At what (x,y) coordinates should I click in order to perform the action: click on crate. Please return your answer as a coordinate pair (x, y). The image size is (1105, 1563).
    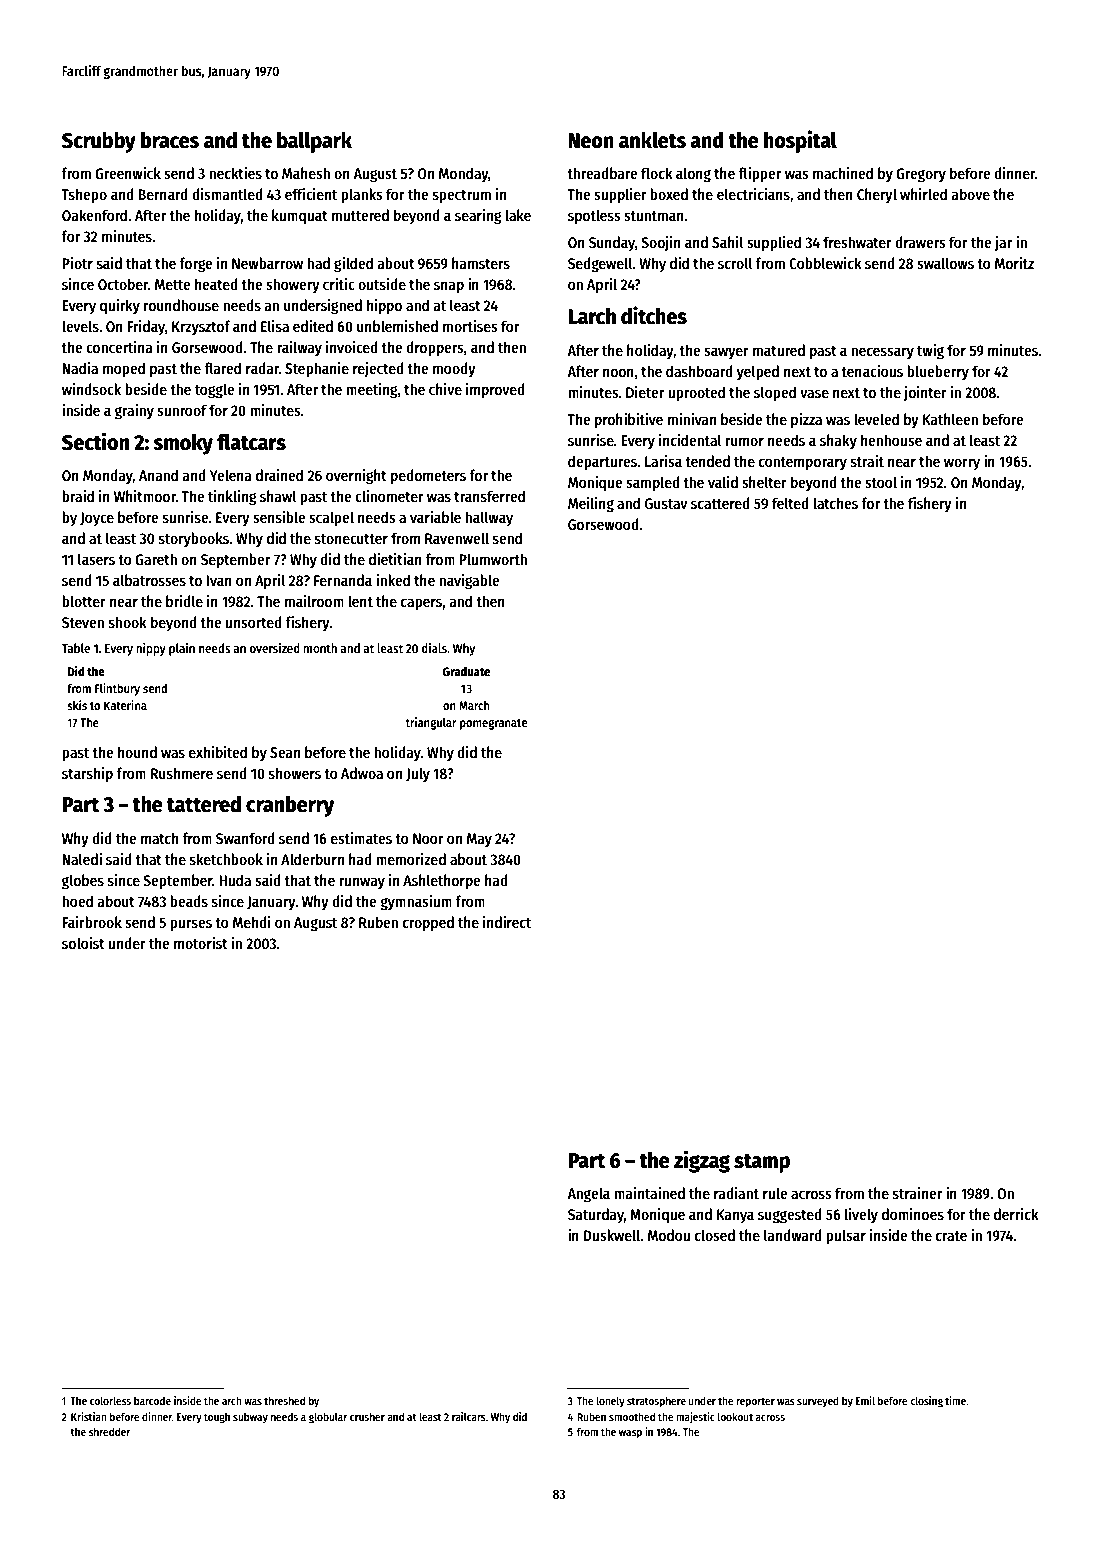
    Looking at the image, I should click on (951, 1236).
